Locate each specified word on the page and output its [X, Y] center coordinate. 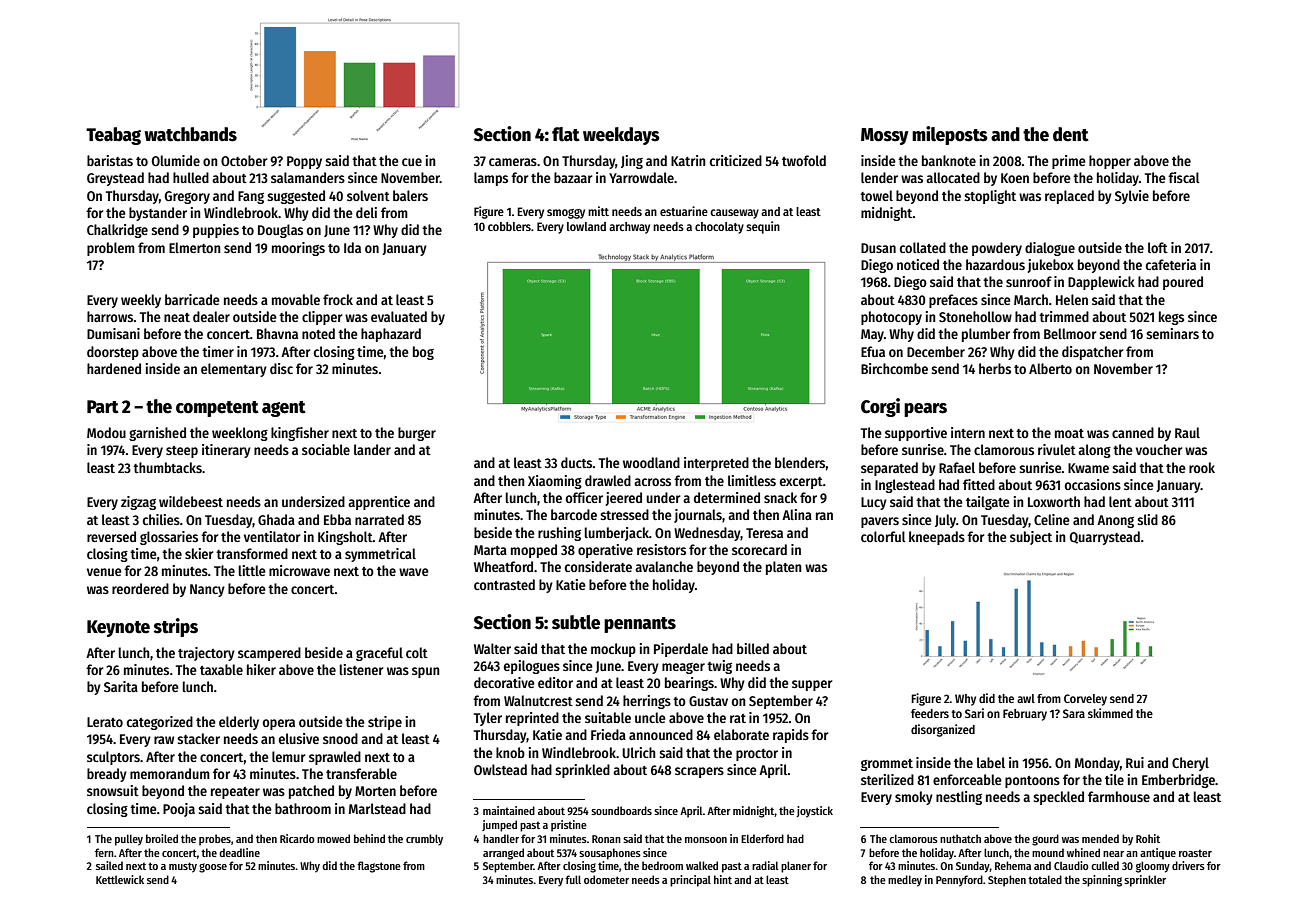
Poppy [304, 162]
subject [1031, 538]
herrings [647, 702]
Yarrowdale [641, 177]
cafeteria [1171, 264]
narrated [379, 519]
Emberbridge [1178, 781]
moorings [298, 249]
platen [784, 568]
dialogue [1050, 249]
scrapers [699, 772]
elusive [299, 738]
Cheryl [1190, 764]
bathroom [303, 808]
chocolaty [719, 228]
